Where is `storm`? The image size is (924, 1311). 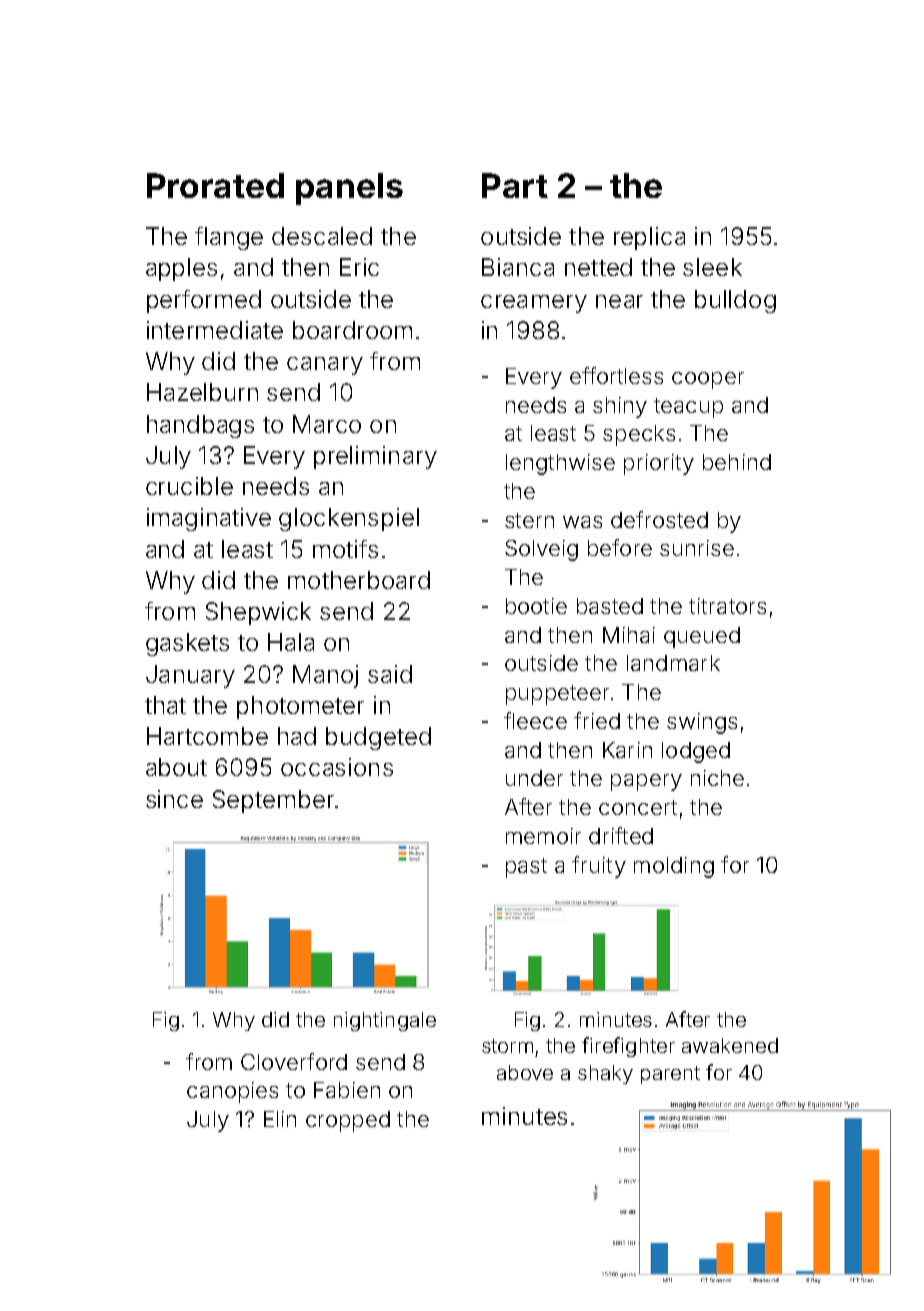 storm is located at coordinates (507, 1046).
